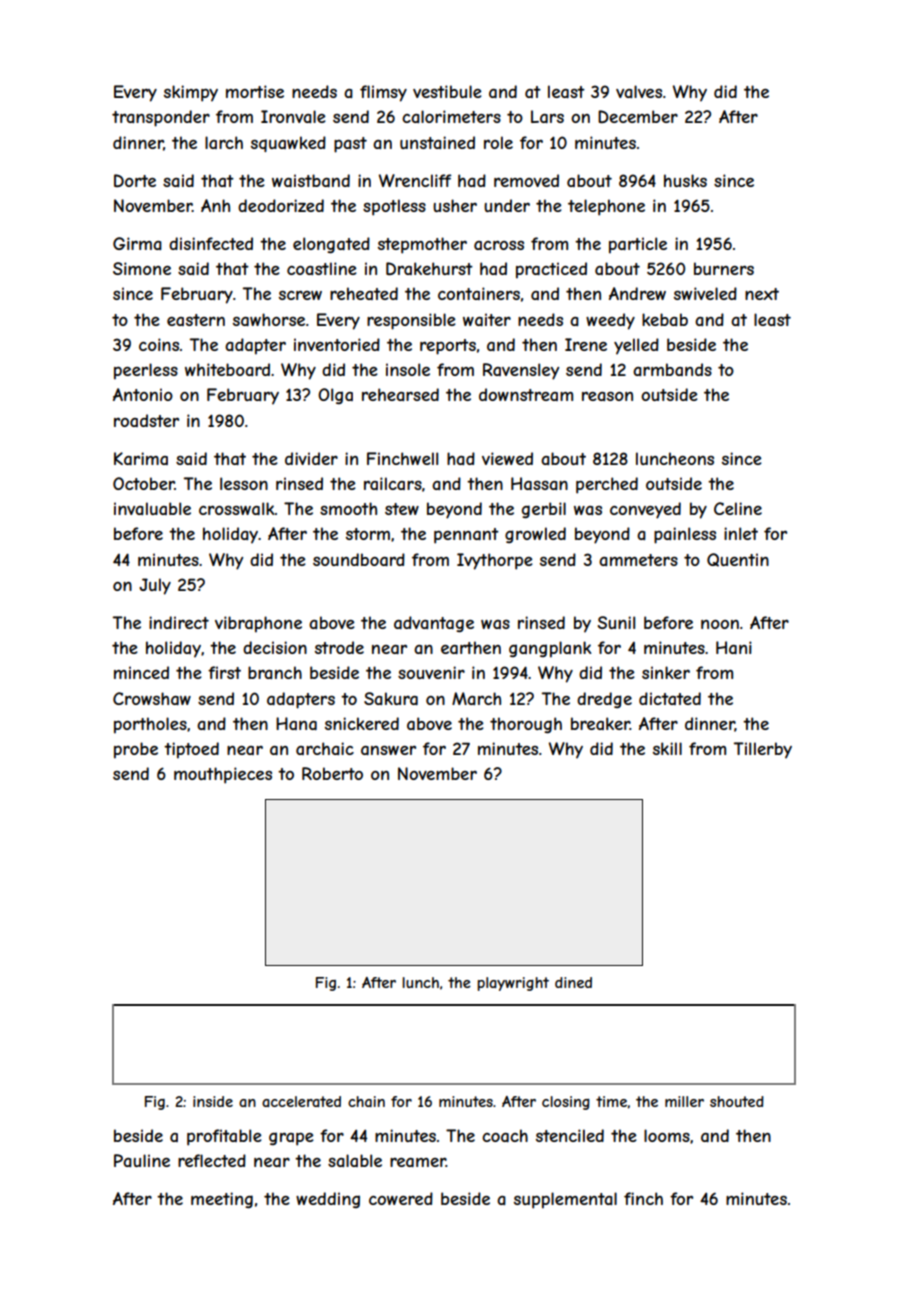  I want to click on playwright, so click(513, 984).
